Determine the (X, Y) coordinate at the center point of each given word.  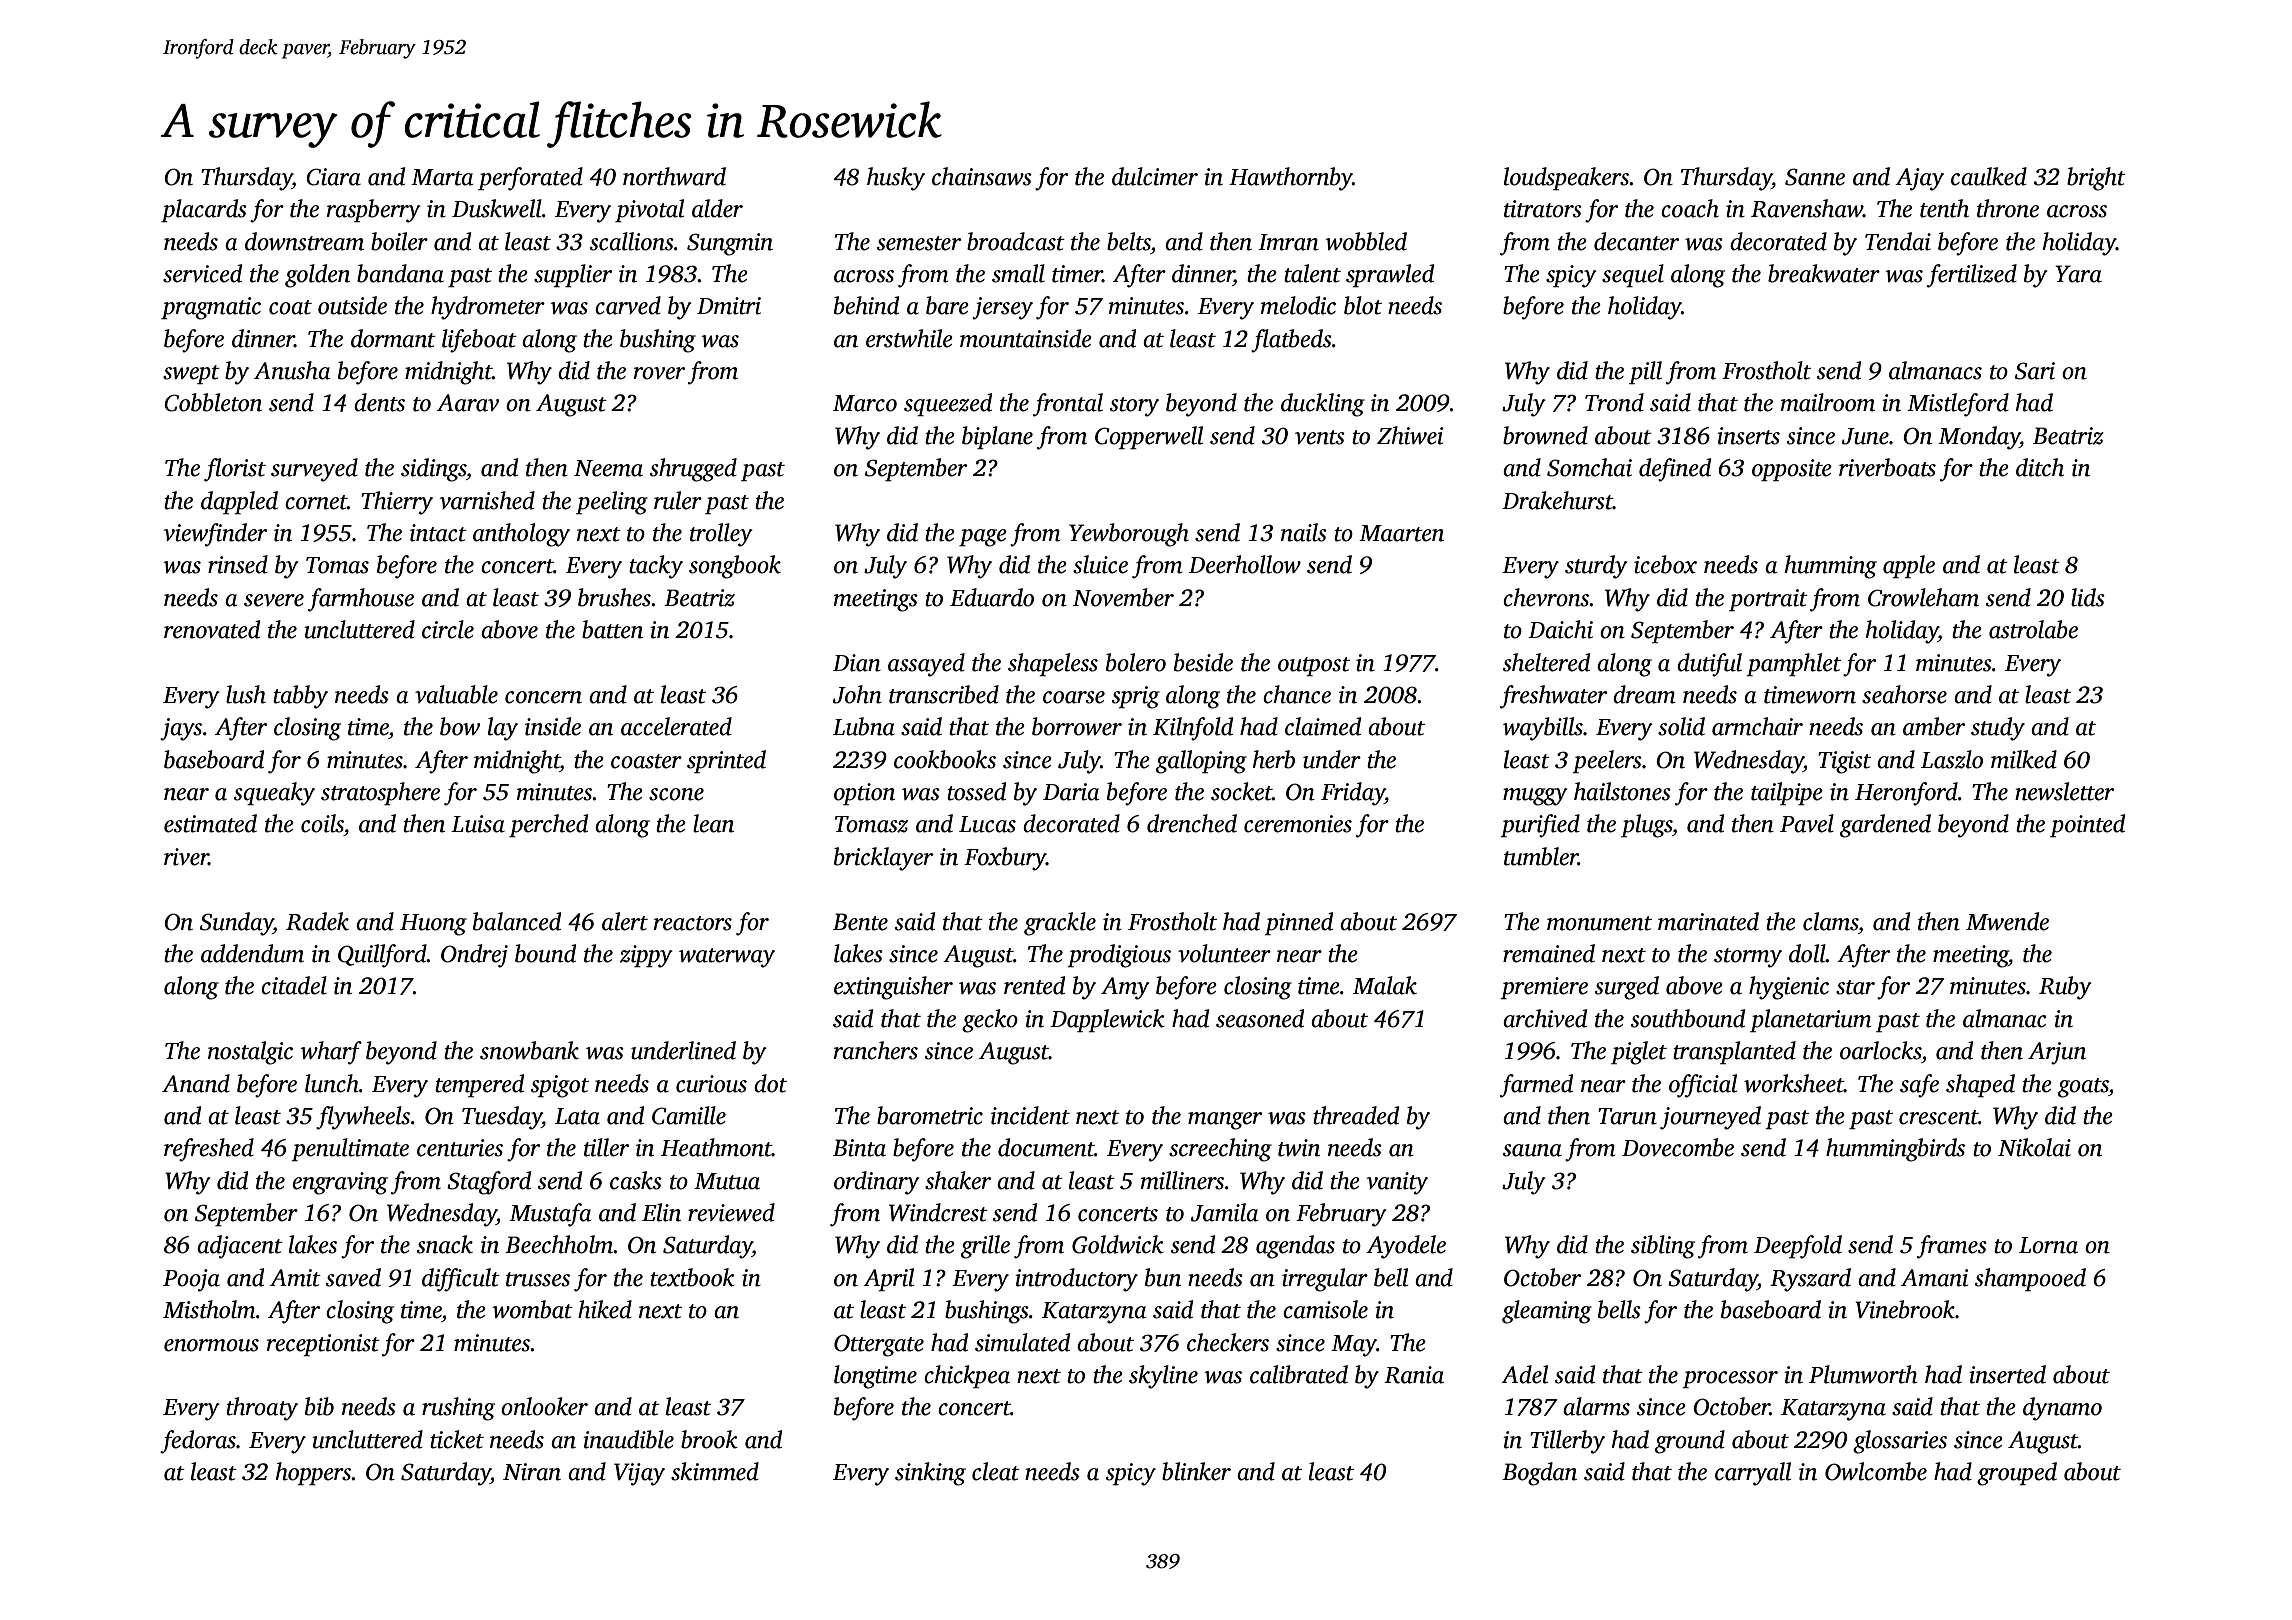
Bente (860, 922)
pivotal (649, 210)
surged (1627, 988)
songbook (735, 567)
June (1865, 436)
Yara (2078, 274)
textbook (692, 1277)
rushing (458, 1409)
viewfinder (215, 535)
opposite (1792, 470)
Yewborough (1129, 535)
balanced (517, 921)
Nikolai (2034, 1147)
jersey (1002, 308)
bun (1163, 1277)
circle (448, 629)
